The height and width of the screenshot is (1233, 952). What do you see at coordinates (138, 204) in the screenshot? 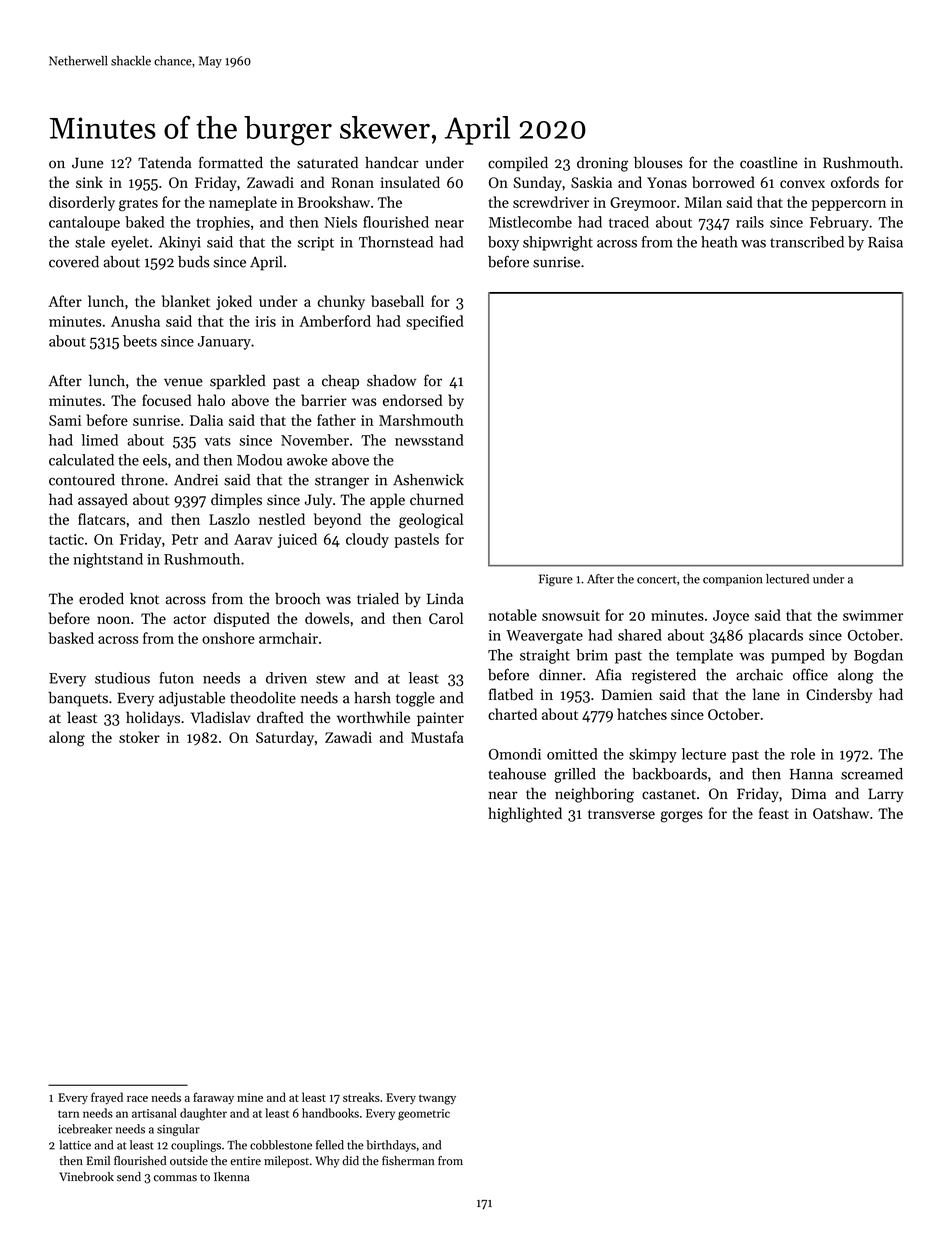
I see `grates` at bounding box center [138, 204].
